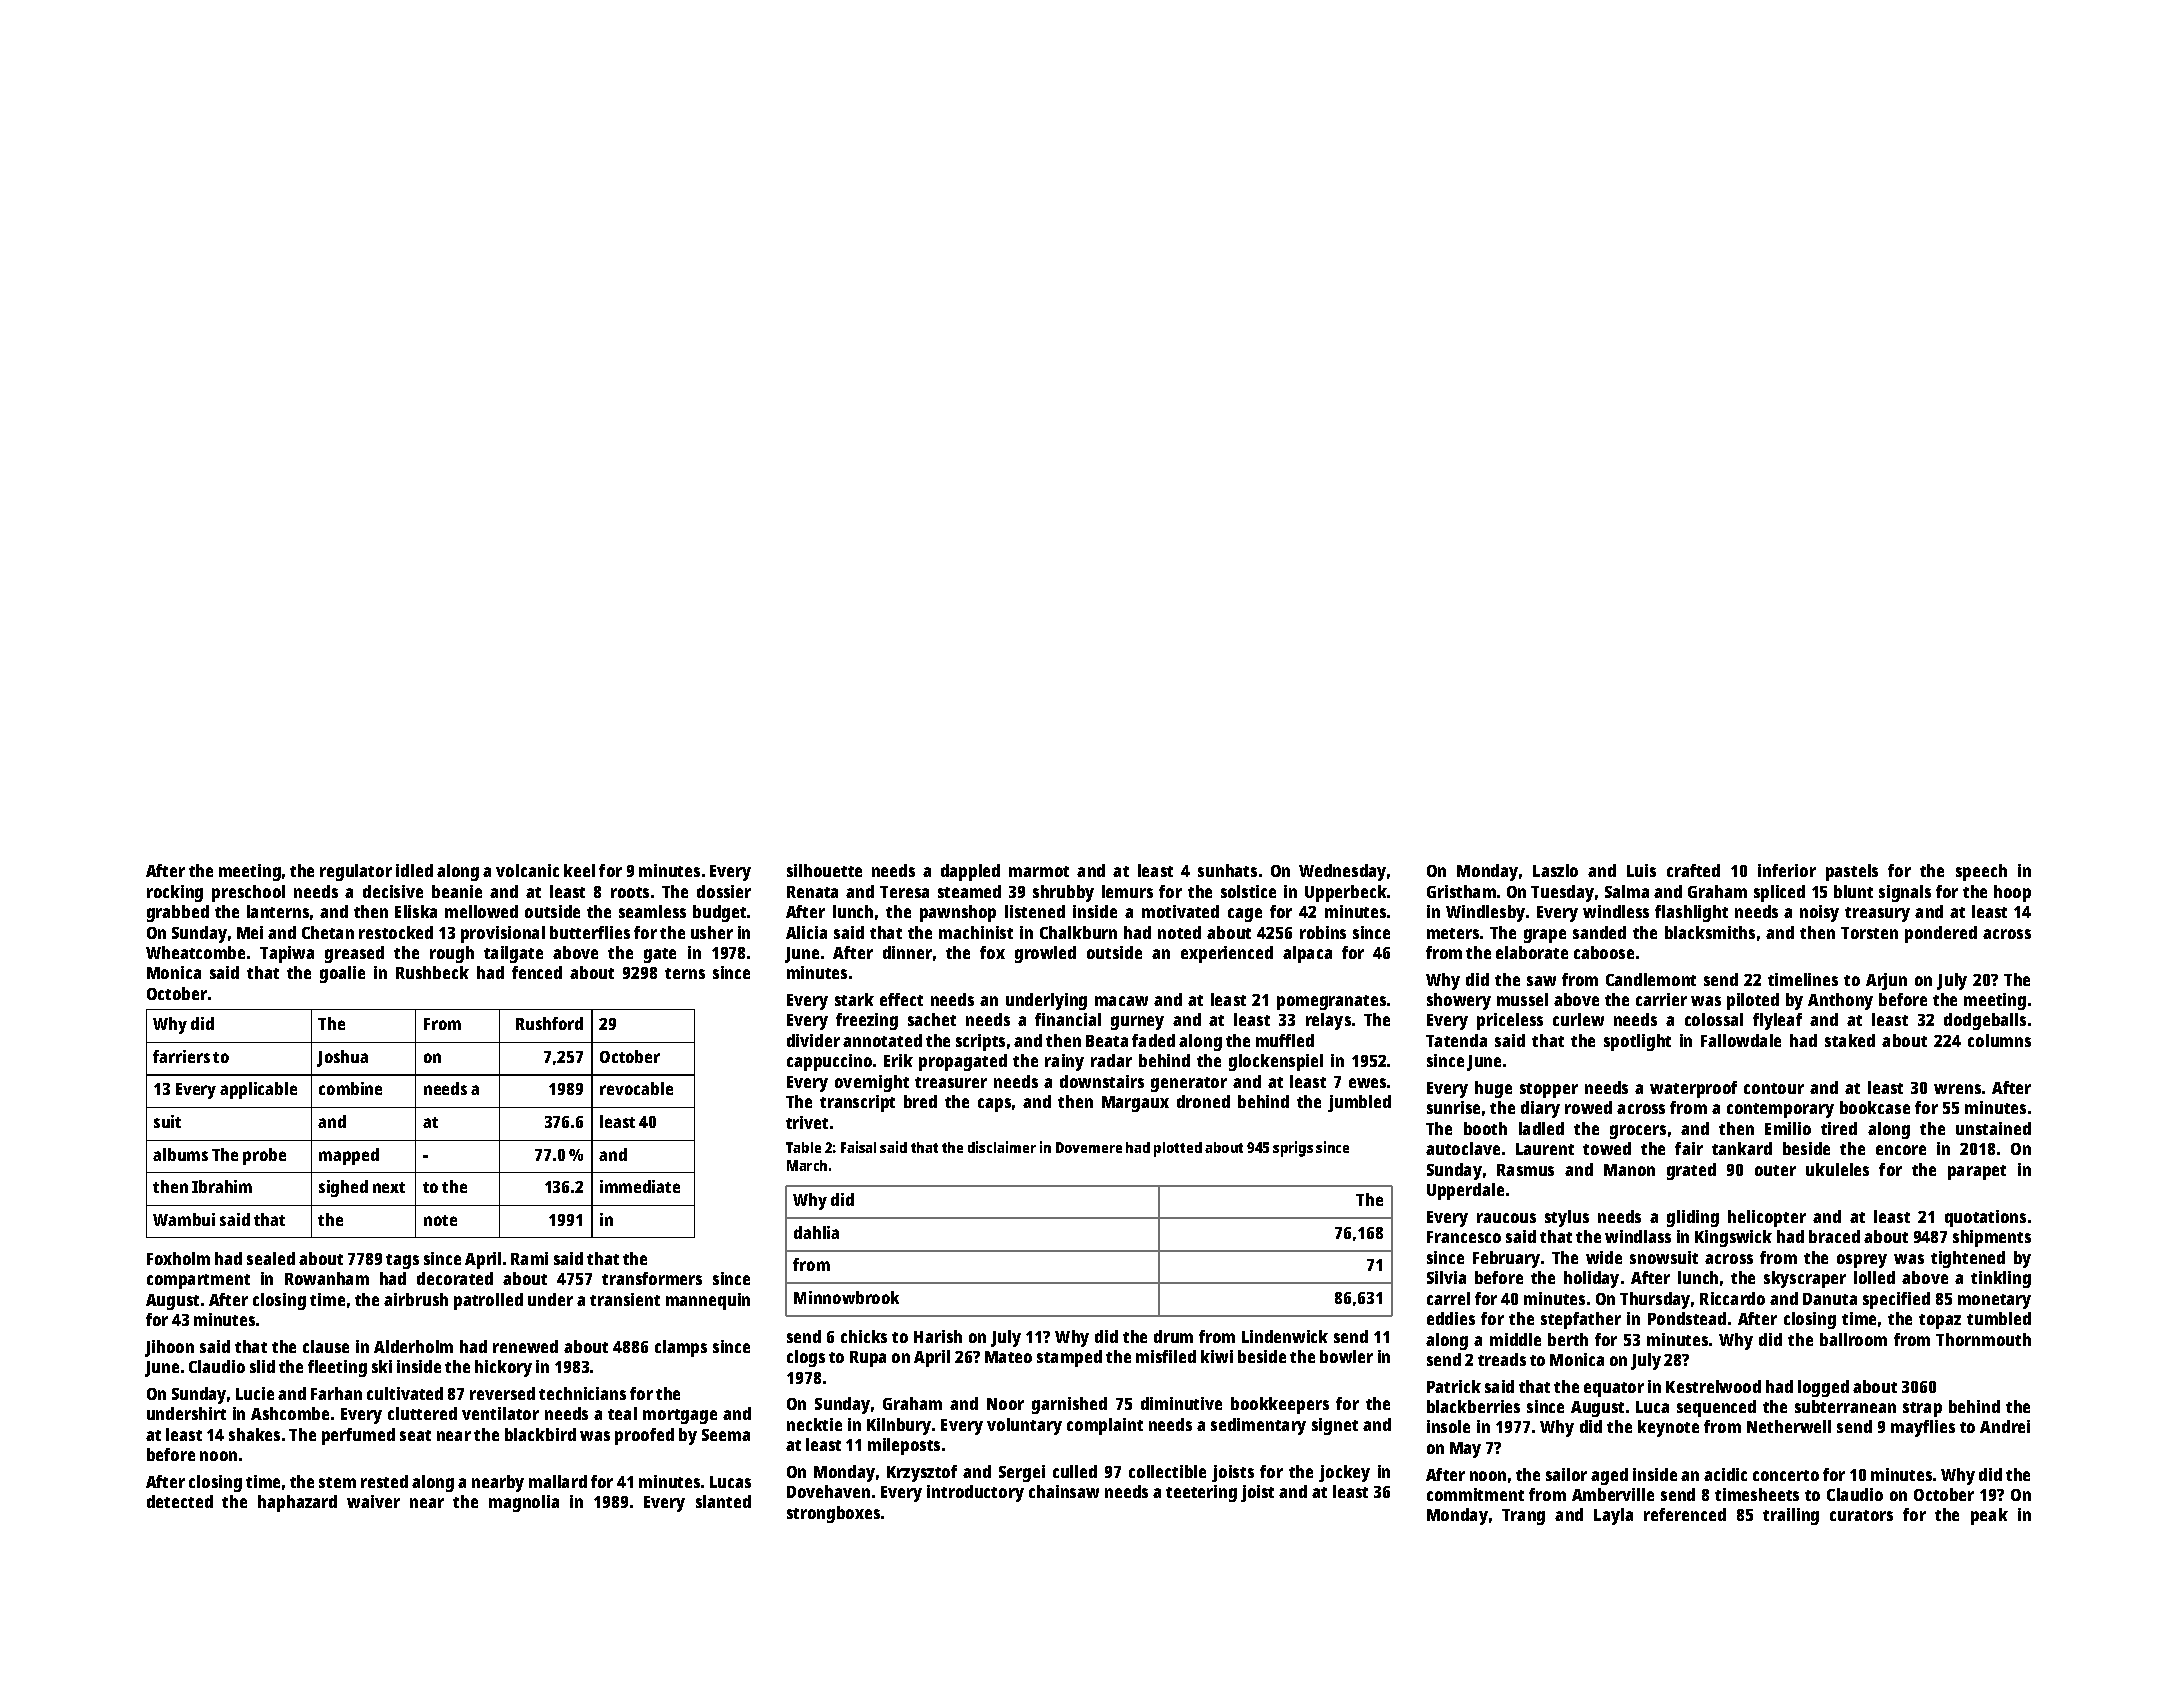 This screenshot has width=2178, height=1683. What do you see at coordinates (529, 1258) in the screenshot?
I see `Rami` at bounding box center [529, 1258].
